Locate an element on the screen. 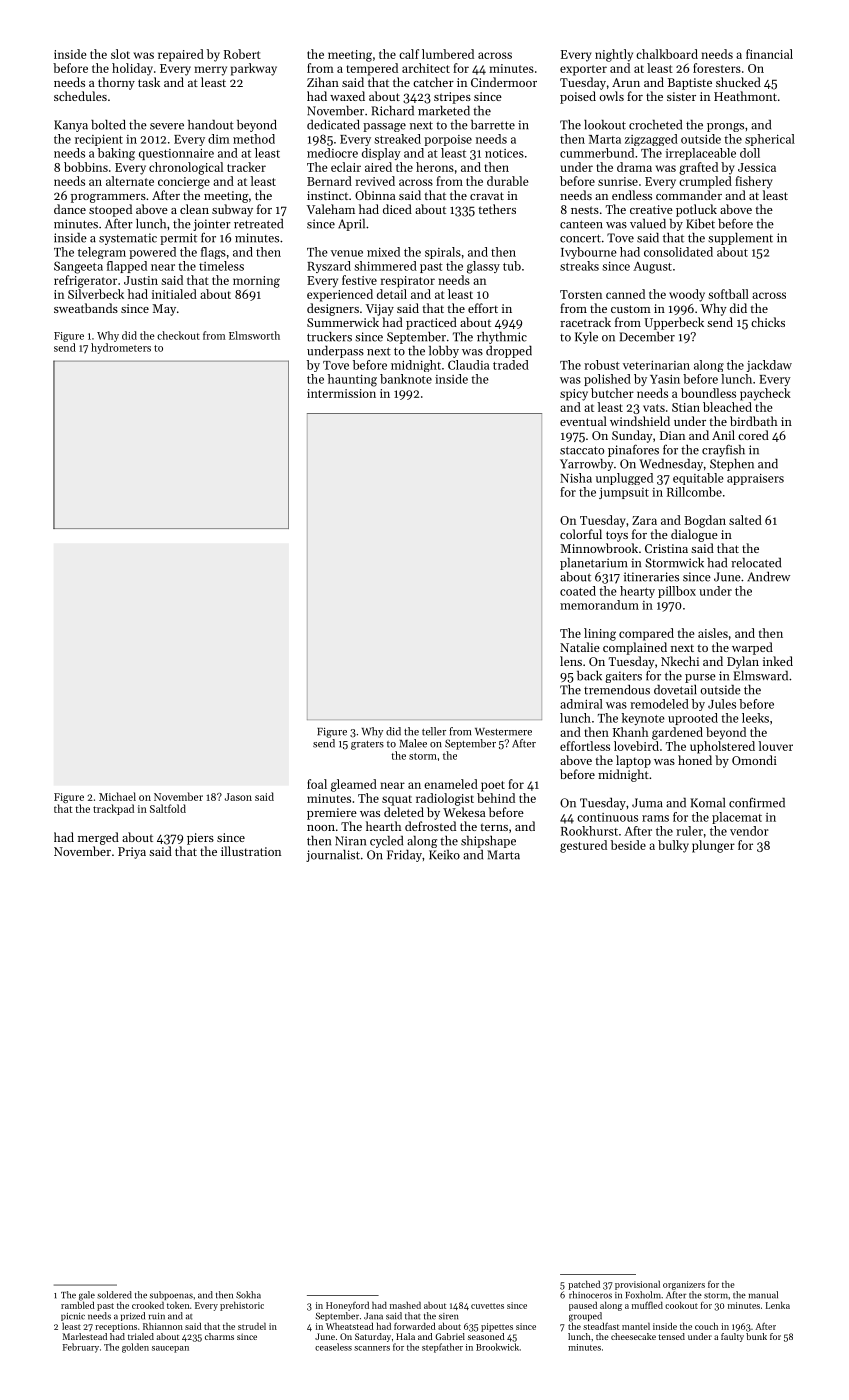 The image size is (849, 1400). Andrew is located at coordinates (768, 577).
